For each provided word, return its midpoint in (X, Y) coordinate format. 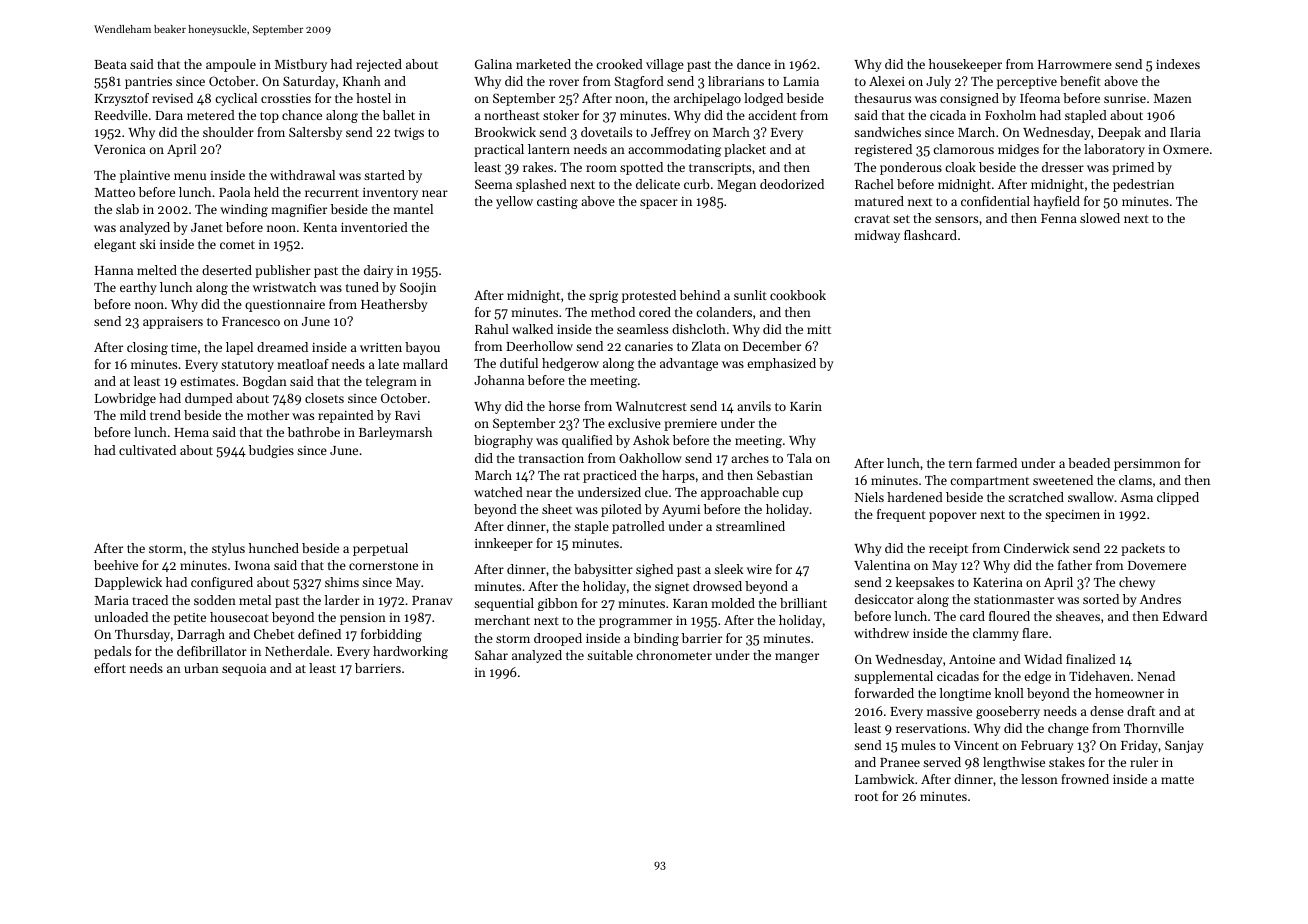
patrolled (638, 527)
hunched (274, 548)
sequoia (244, 670)
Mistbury (301, 65)
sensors (956, 219)
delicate (658, 184)
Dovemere (1157, 565)
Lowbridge (125, 399)
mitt (819, 329)
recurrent (332, 193)
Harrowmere (1075, 64)
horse (564, 406)
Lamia (801, 81)
